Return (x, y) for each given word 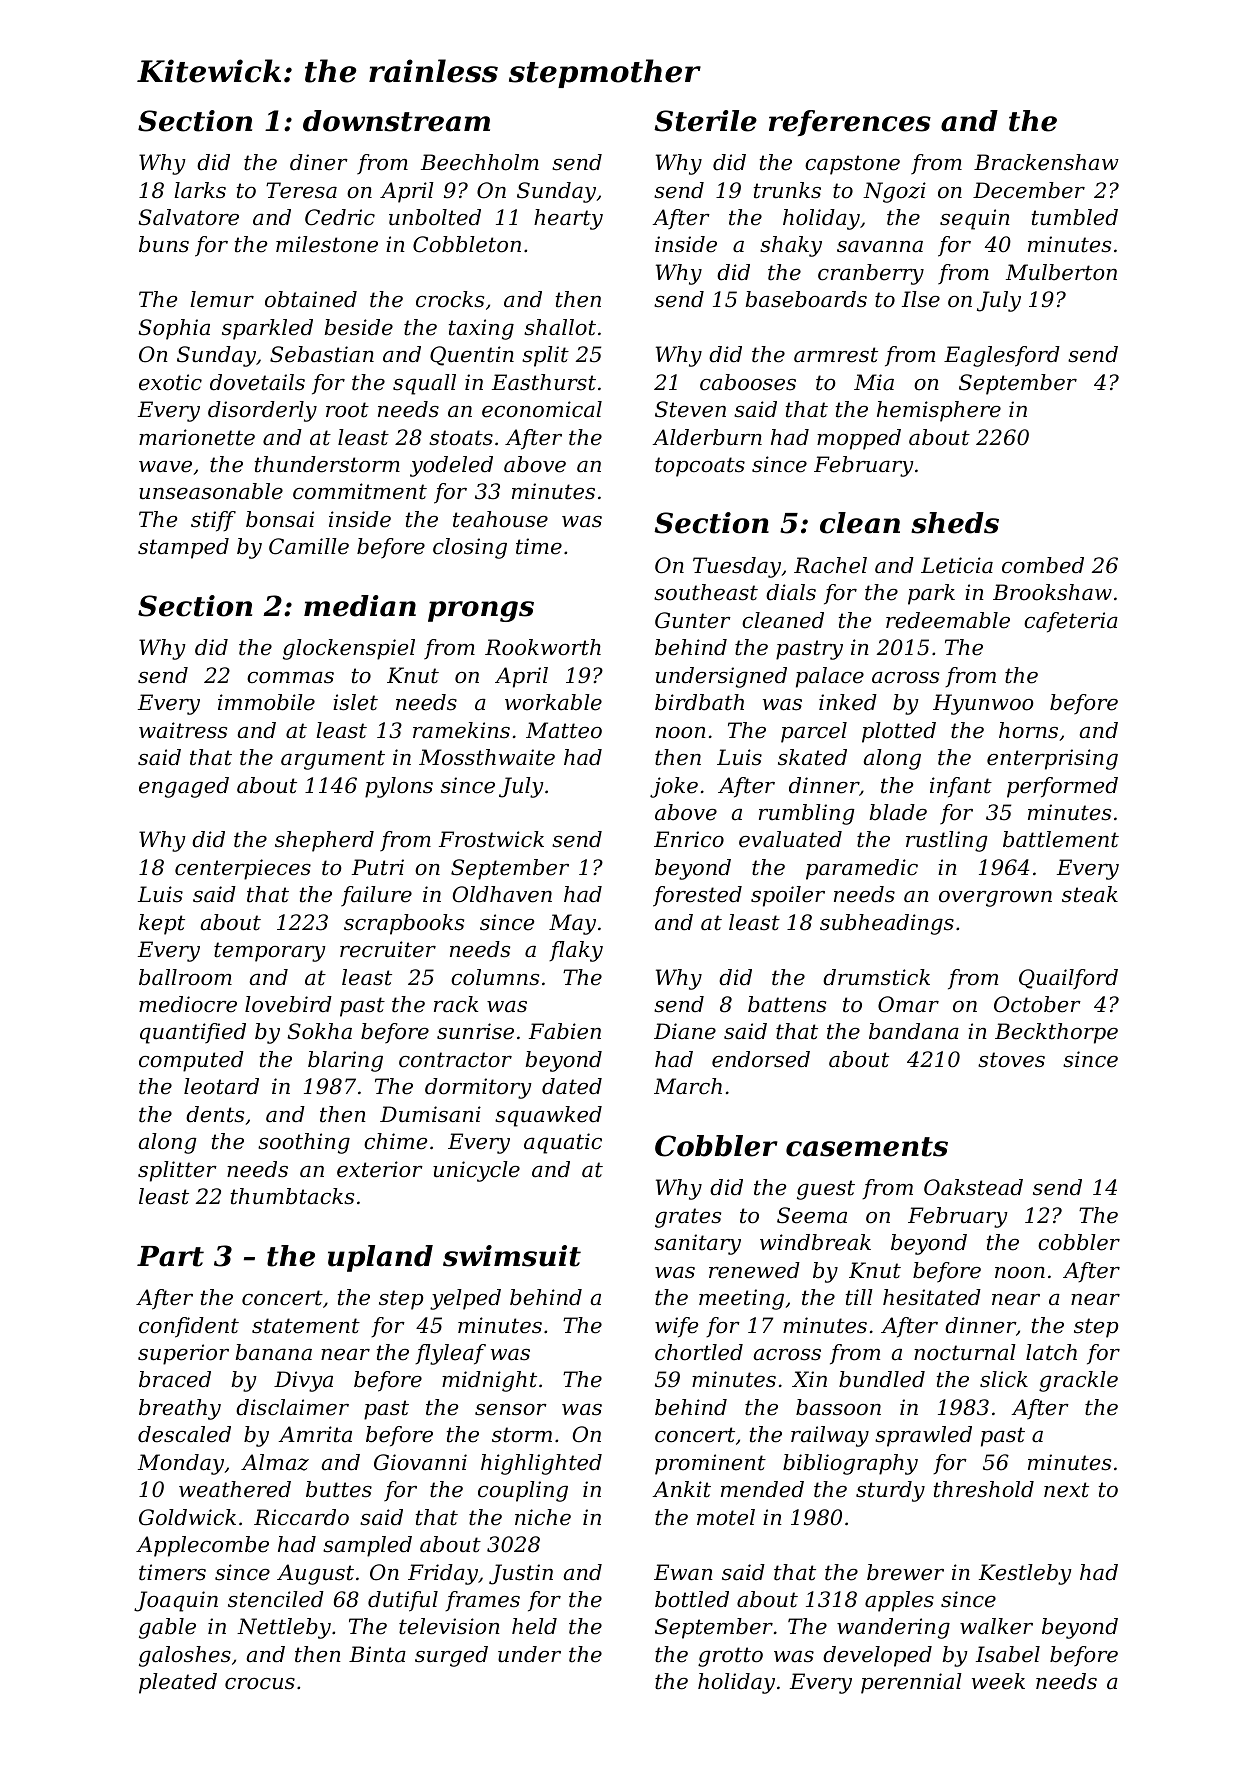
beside (359, 327)
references (850, 123)
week (998, 1681)
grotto (730, 1657)
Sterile (705, 121)
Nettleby (284, 1628)
